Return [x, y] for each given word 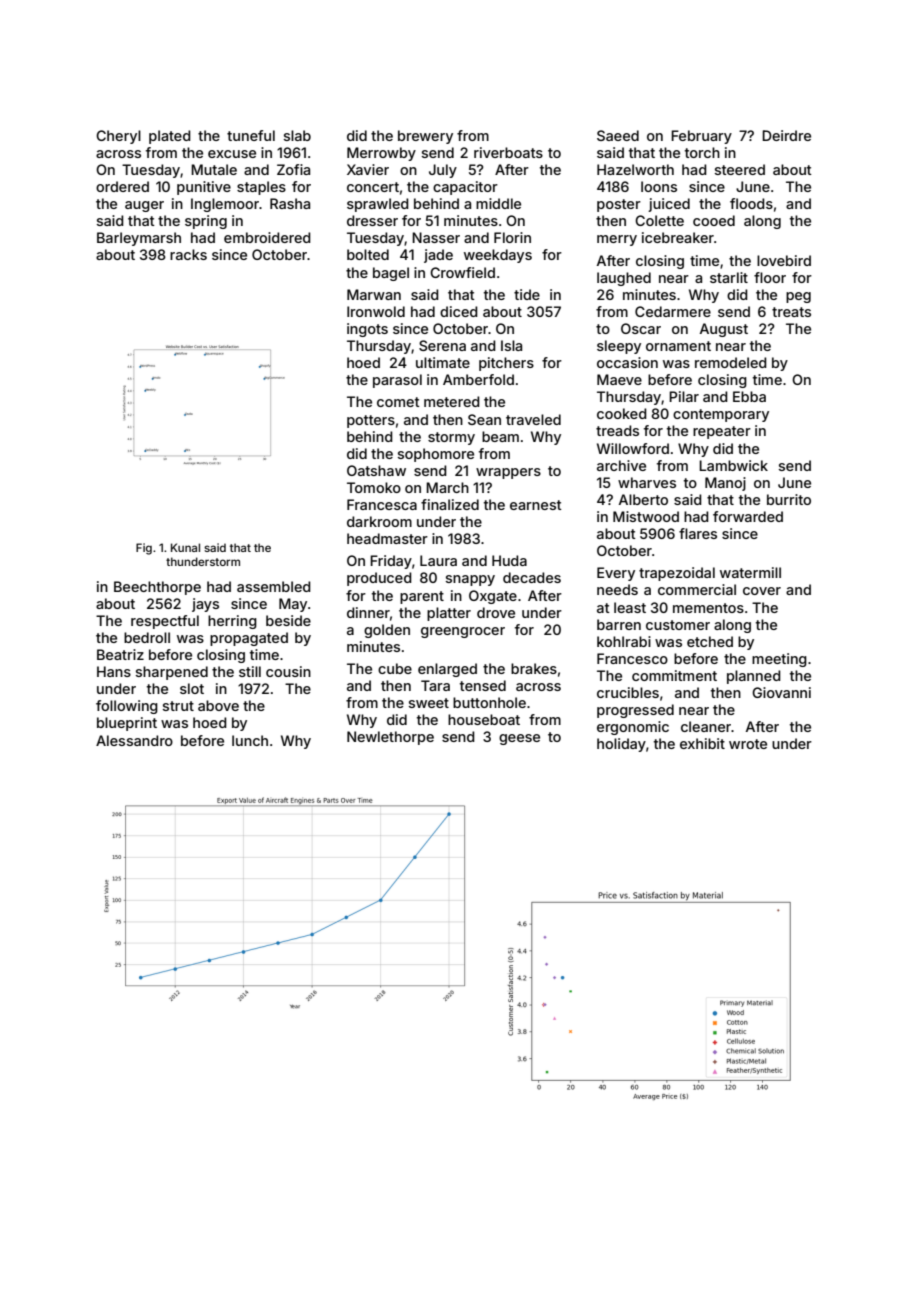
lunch [250, 740]
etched [710, 641]
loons [659, 186]
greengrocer [463, 632]
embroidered [267, 237]
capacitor [465, 188]
